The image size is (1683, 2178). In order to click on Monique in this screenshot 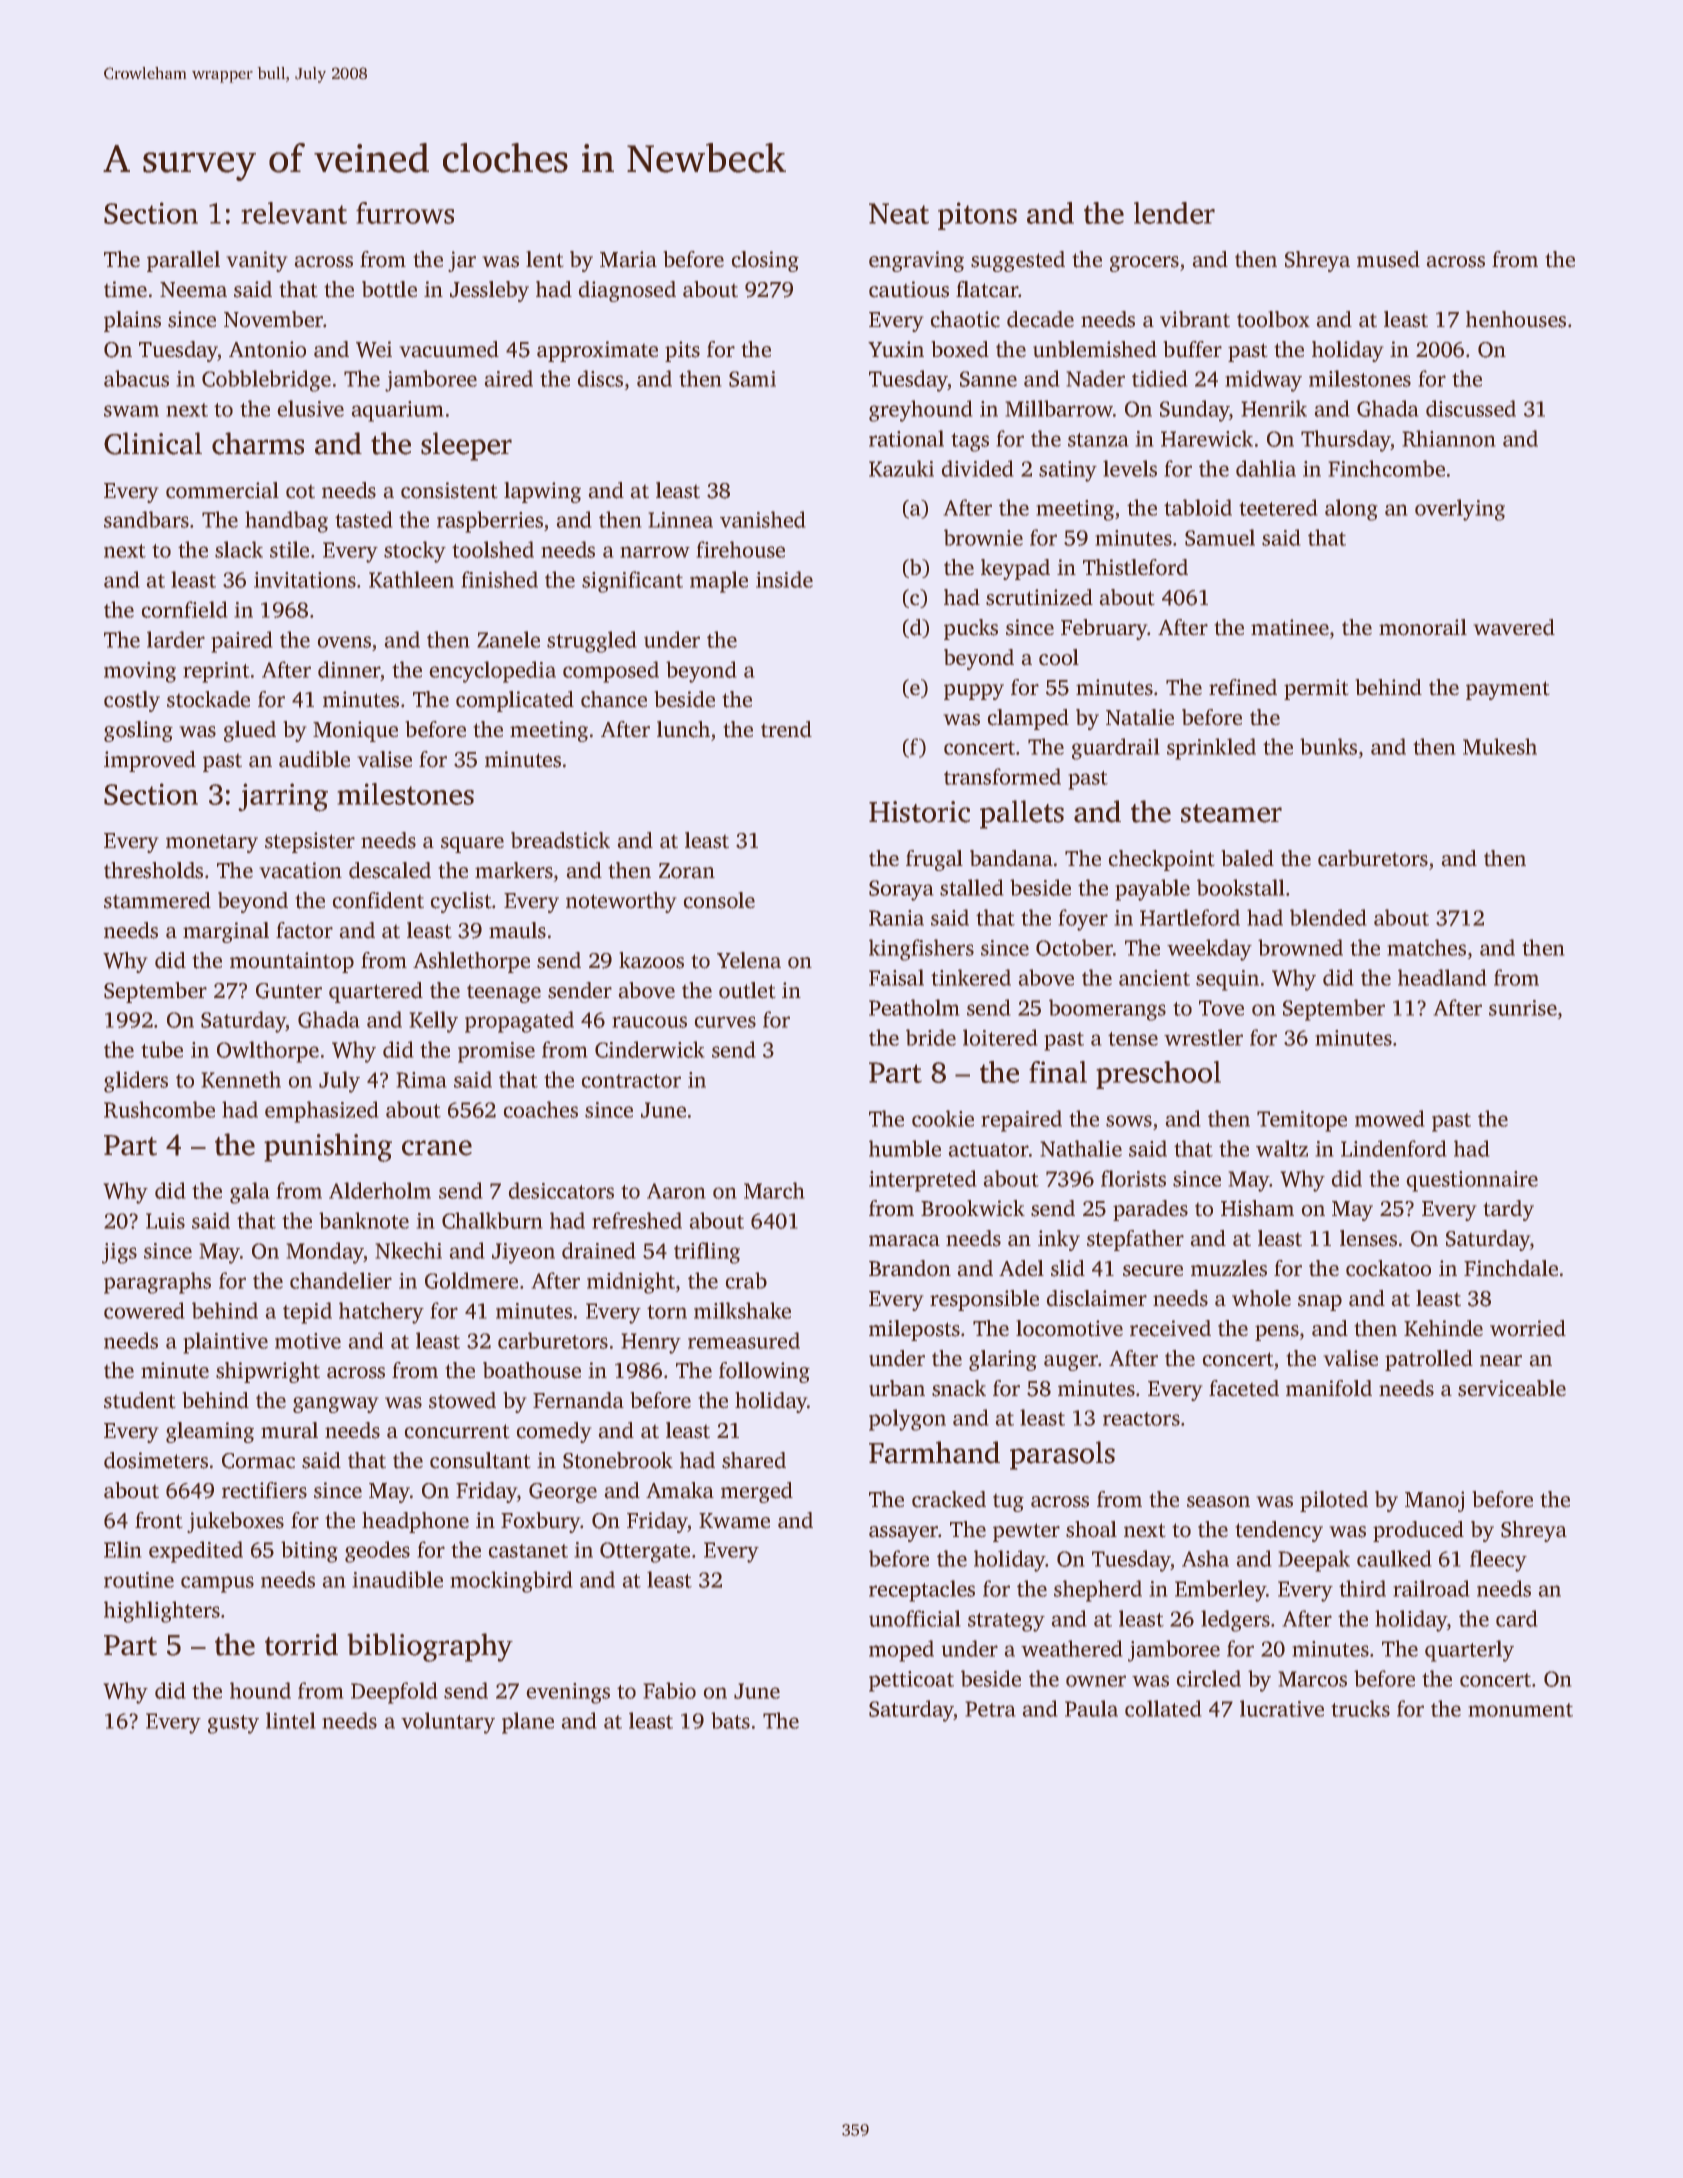, I will do `click(355, 731)`.
